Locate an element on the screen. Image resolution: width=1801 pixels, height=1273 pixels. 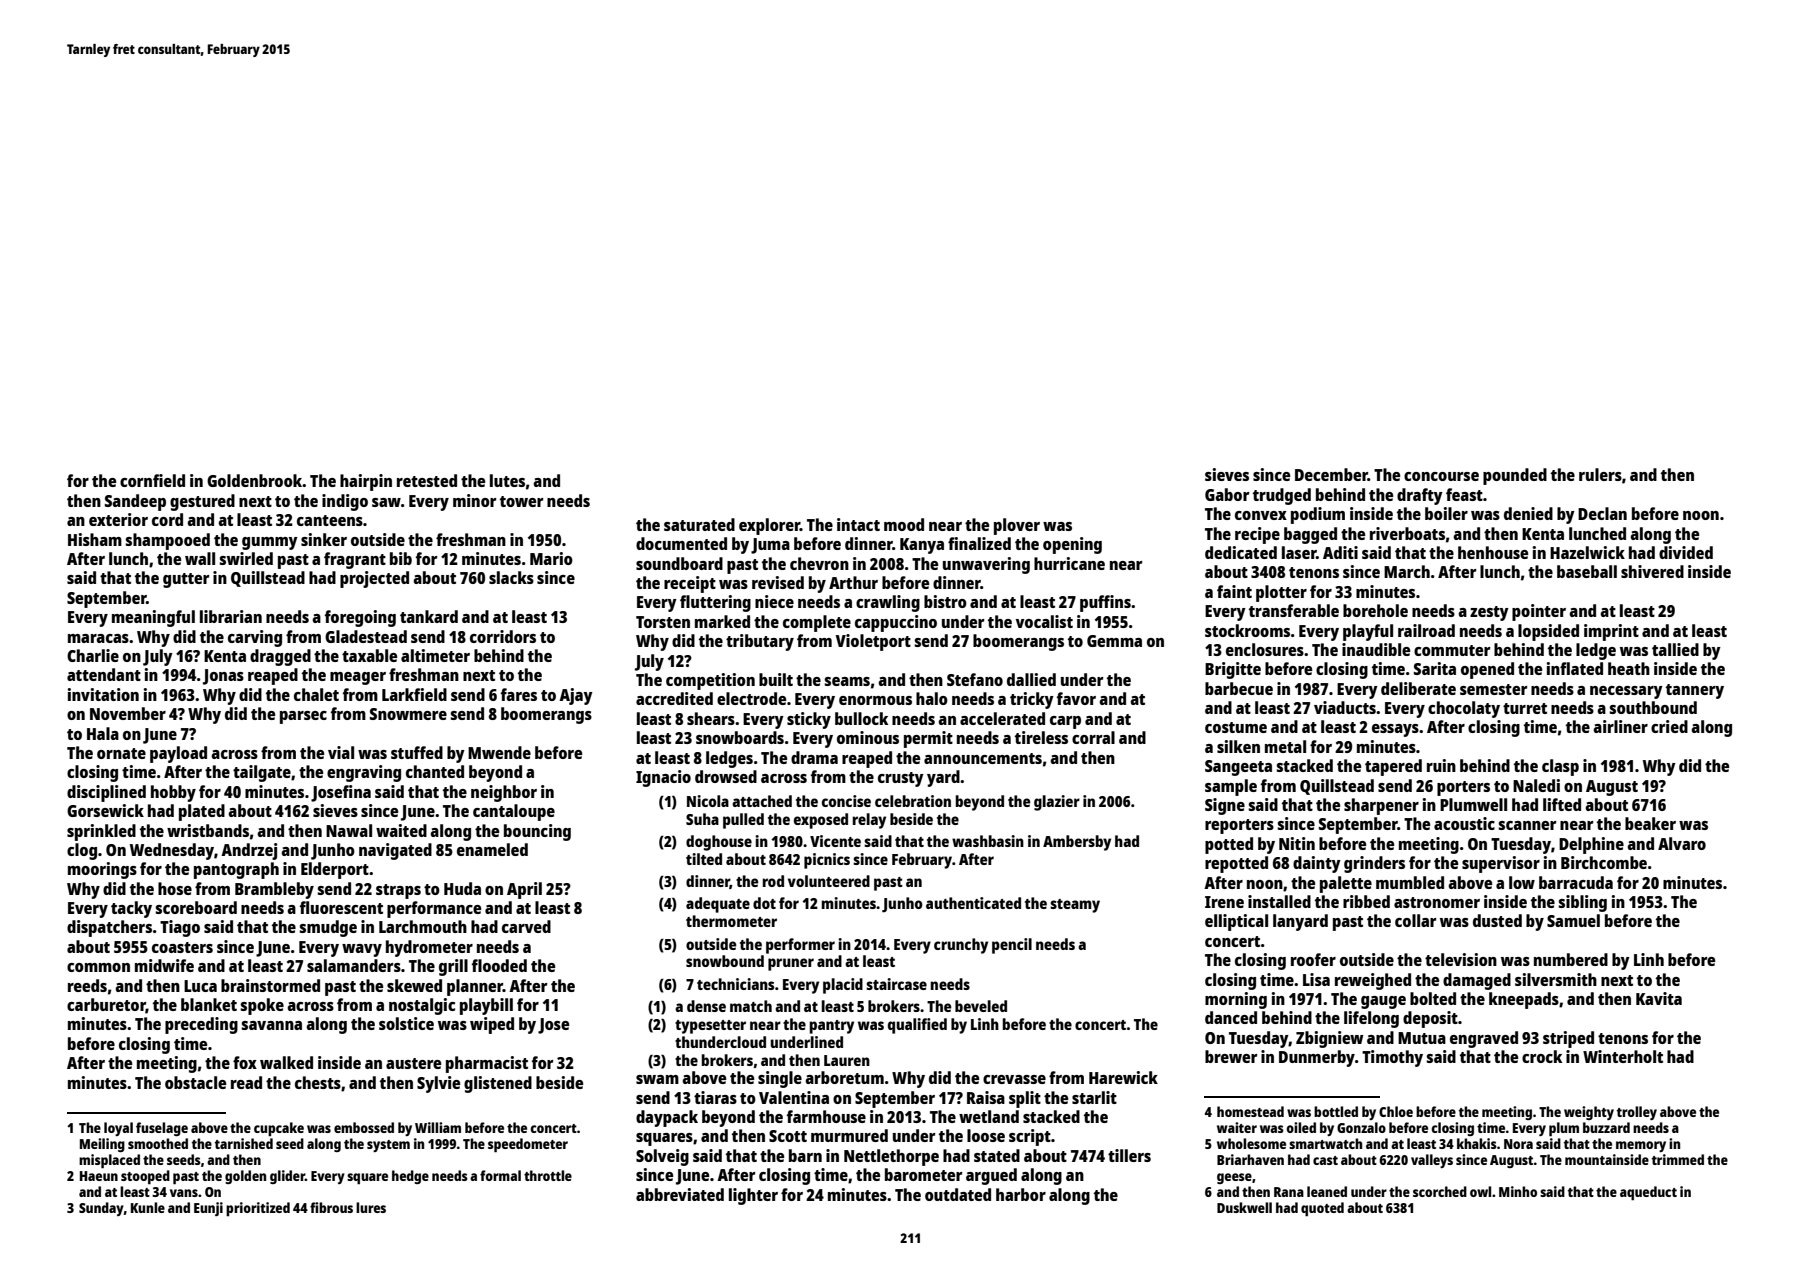
snowbound is located at coordinates (725, 961).
